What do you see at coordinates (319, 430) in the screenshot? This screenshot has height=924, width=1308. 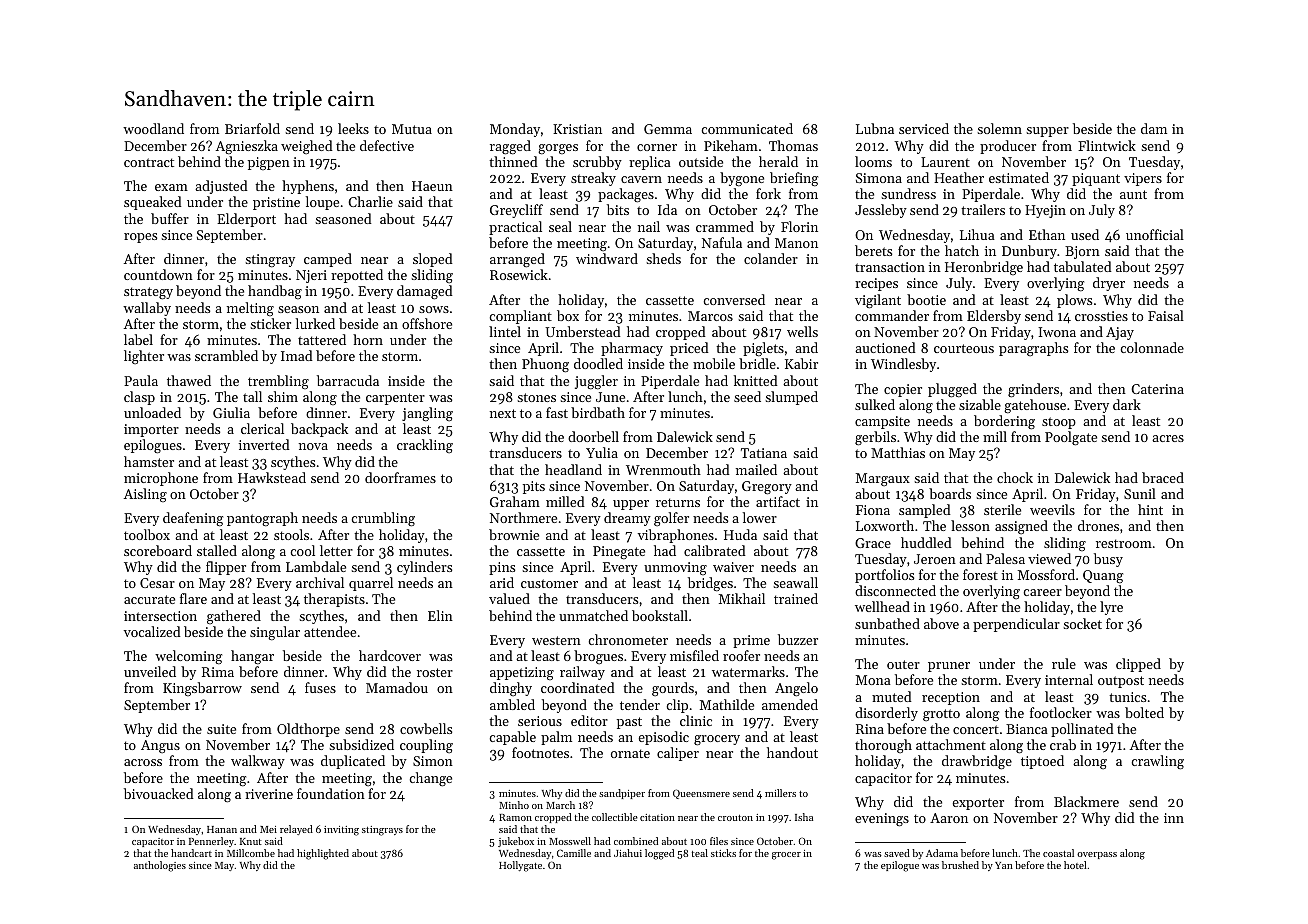 I see `backpack` at bounding box center [319, 430].
